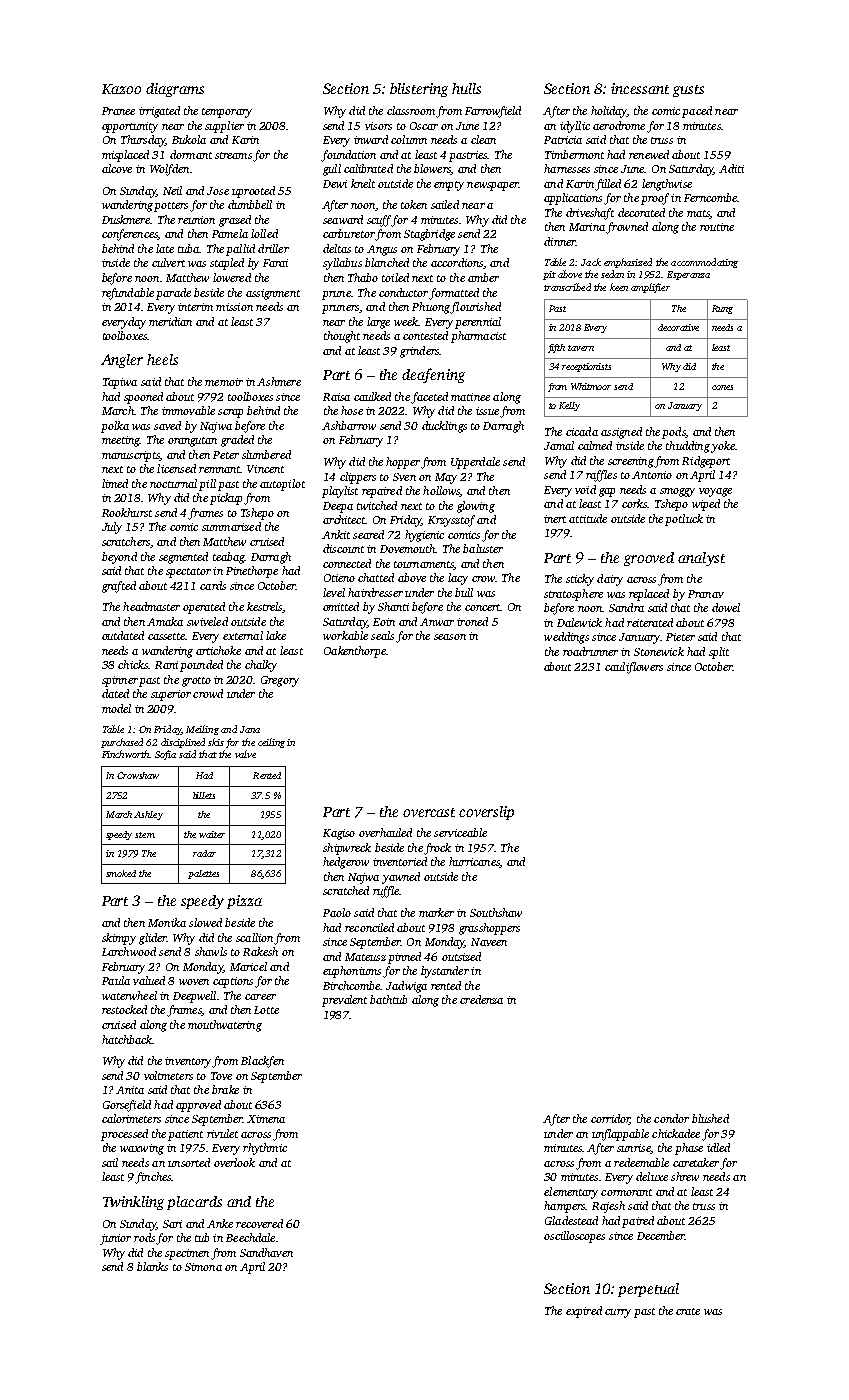 This page has width=849, height=1400. I want to click on external, so click(243, 635).
